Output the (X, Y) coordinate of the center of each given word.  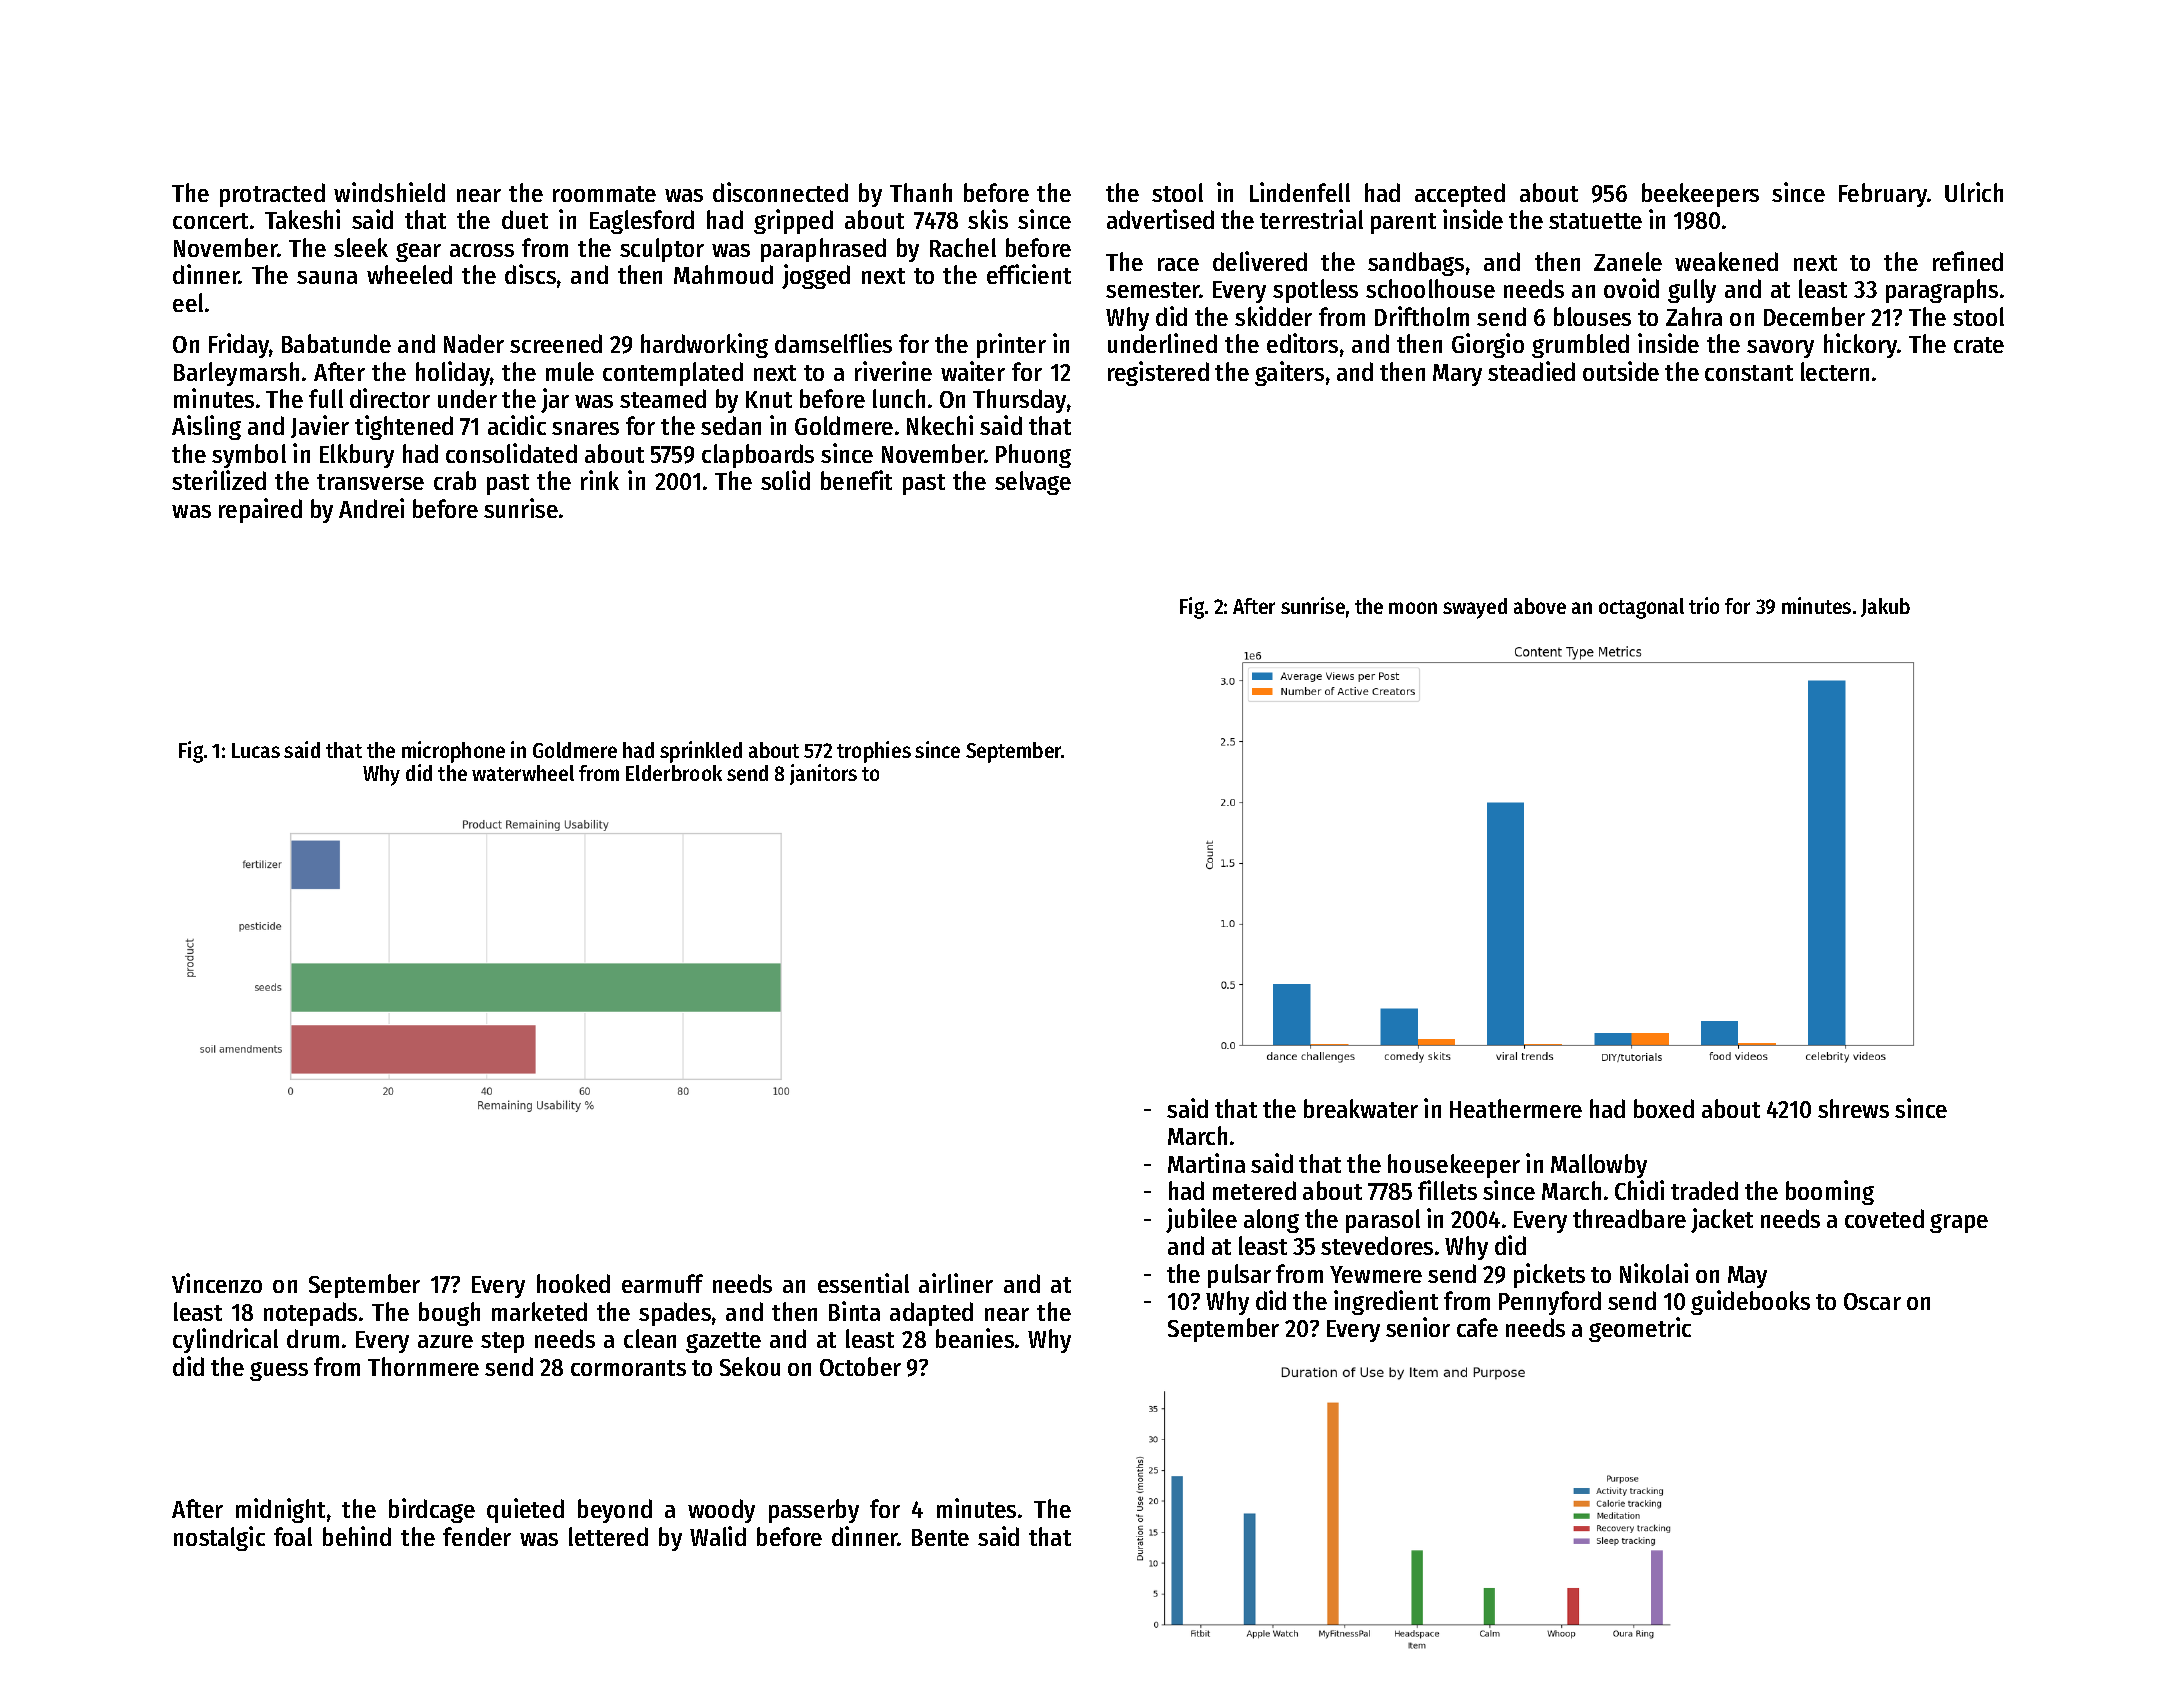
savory (1780, 349)
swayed (1475, 608)
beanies (975, 1338)
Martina (1206, 1163)
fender (477, 1536)
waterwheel (523, 773)
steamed (663, 398)
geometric (1640, 1329)
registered (1158, 373)
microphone (453, 752)
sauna (327, 277)
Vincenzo (217, 1283)
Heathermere (1516, 1108)
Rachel (963, 247)
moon (1413, 608)
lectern (1835, 371)
